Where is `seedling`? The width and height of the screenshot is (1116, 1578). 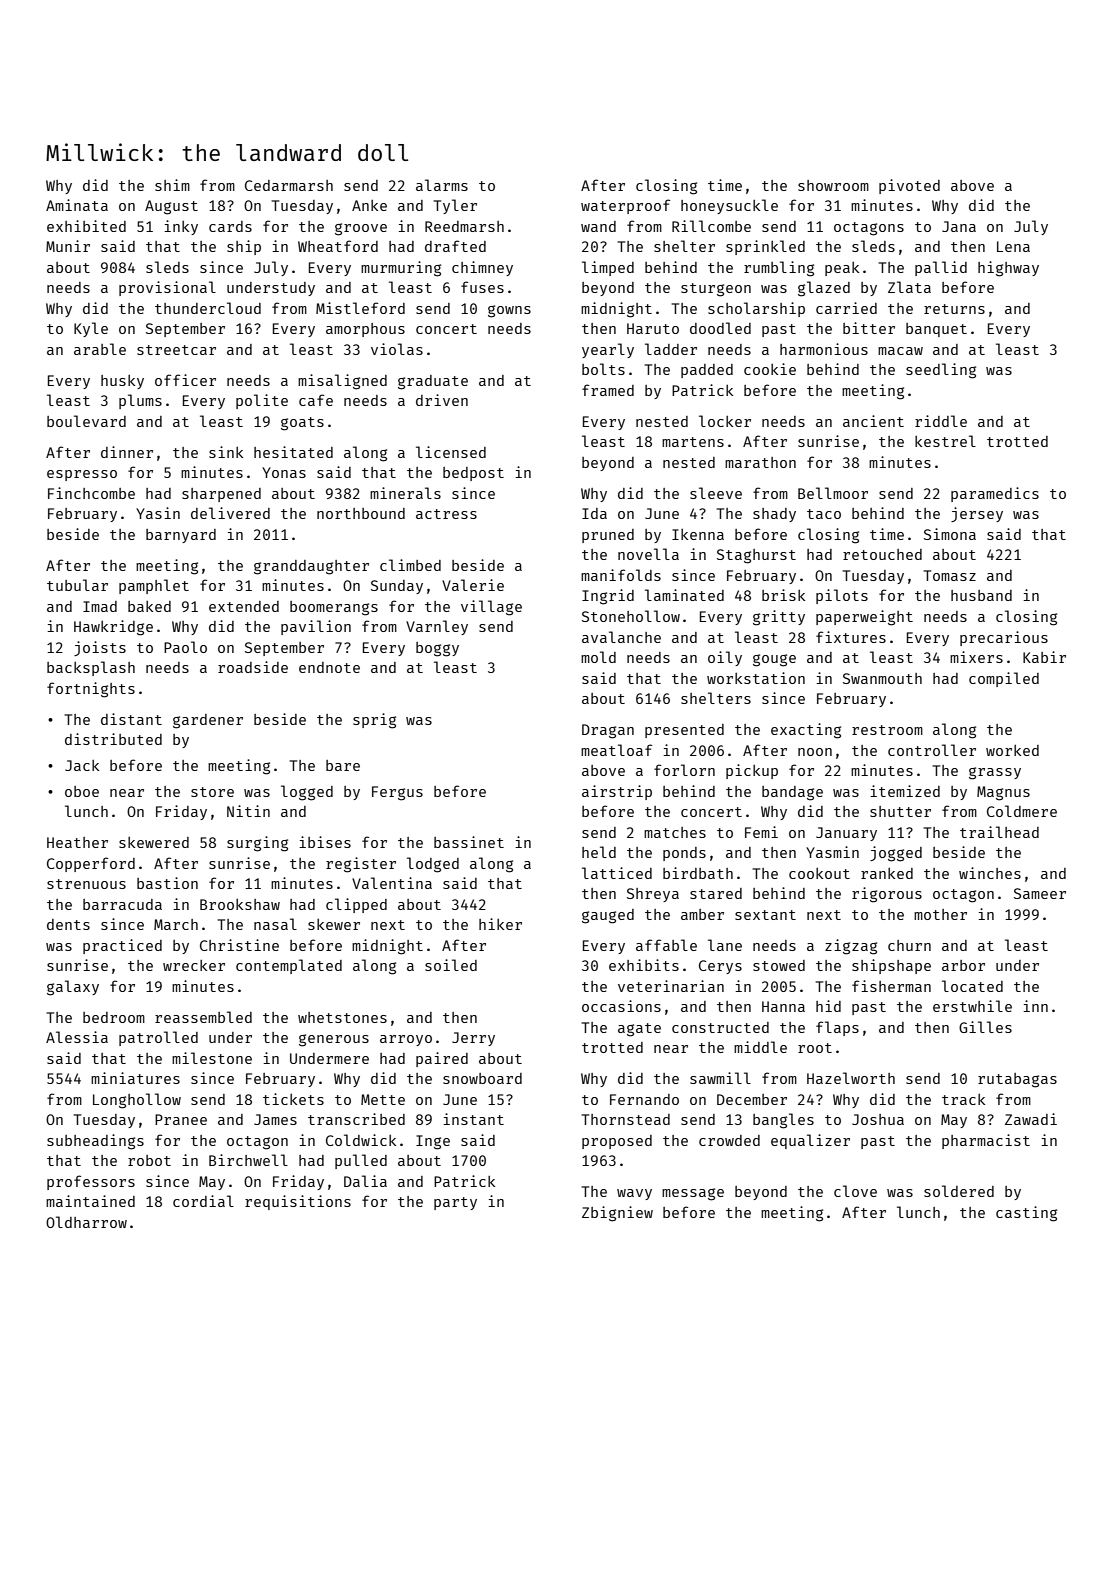 seedling is located at coordinates (941, 371).
